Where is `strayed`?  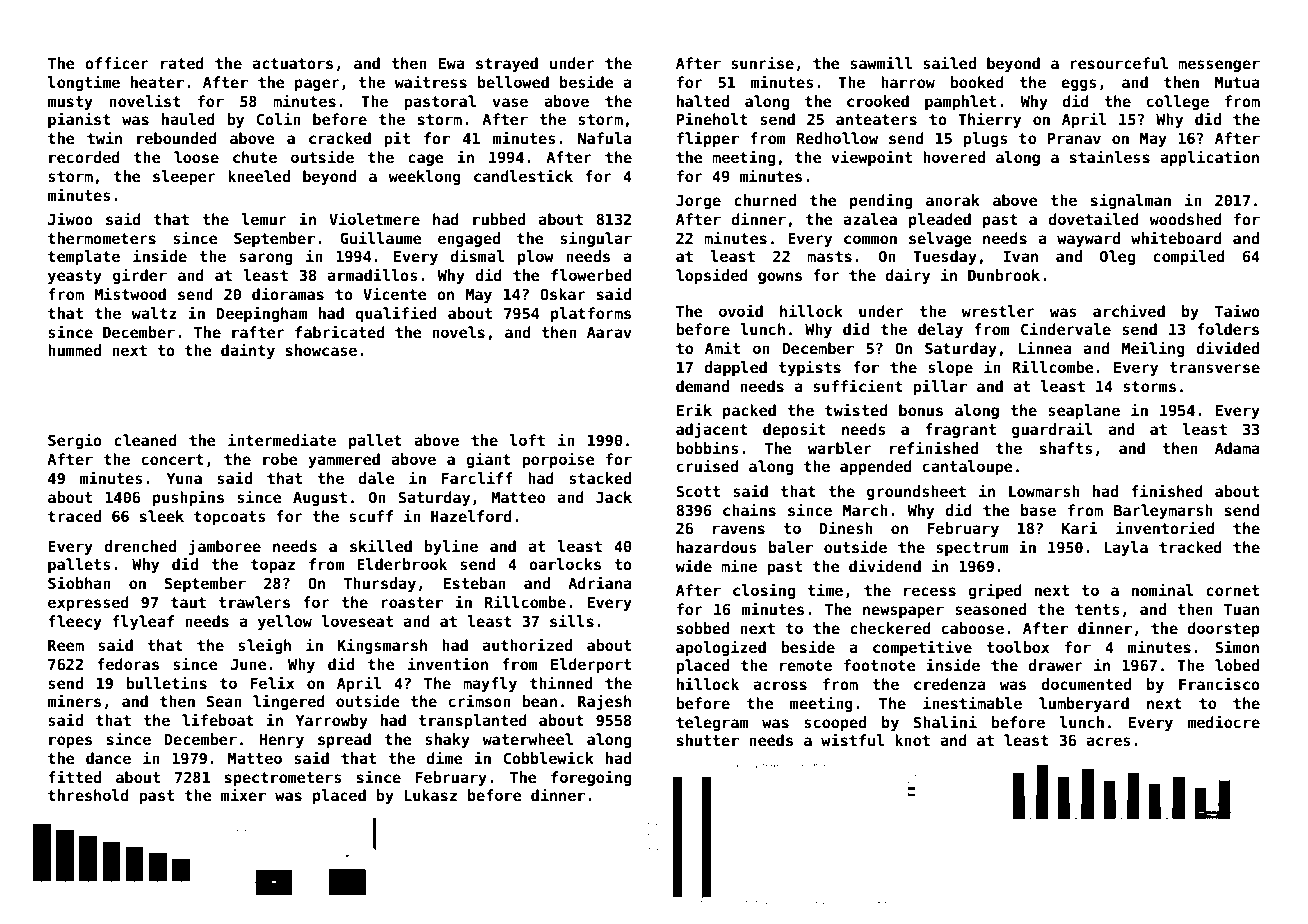
strayed is located at coordinates (507, 64).
